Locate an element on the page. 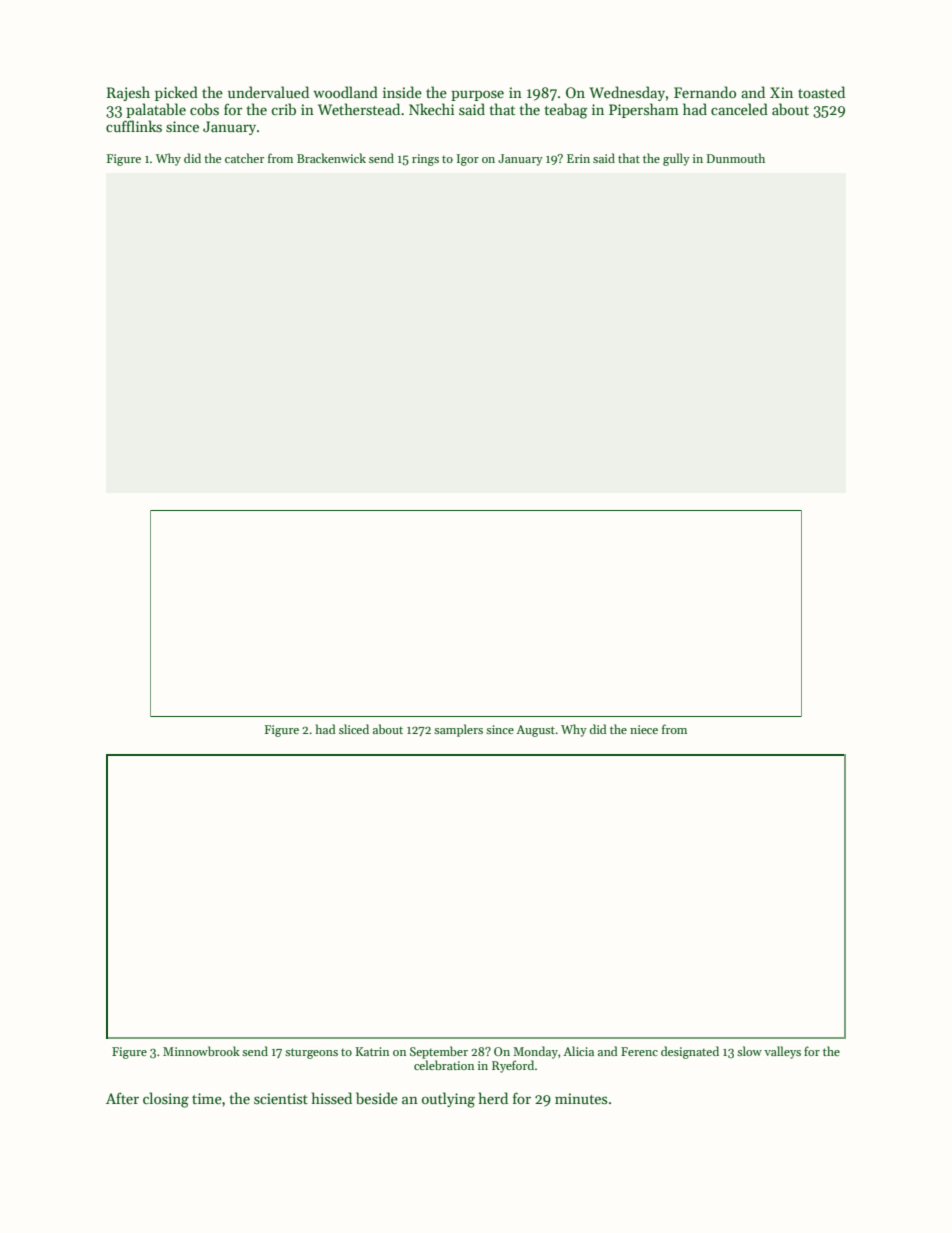  undervalued is located at coordinates (268, 92).
